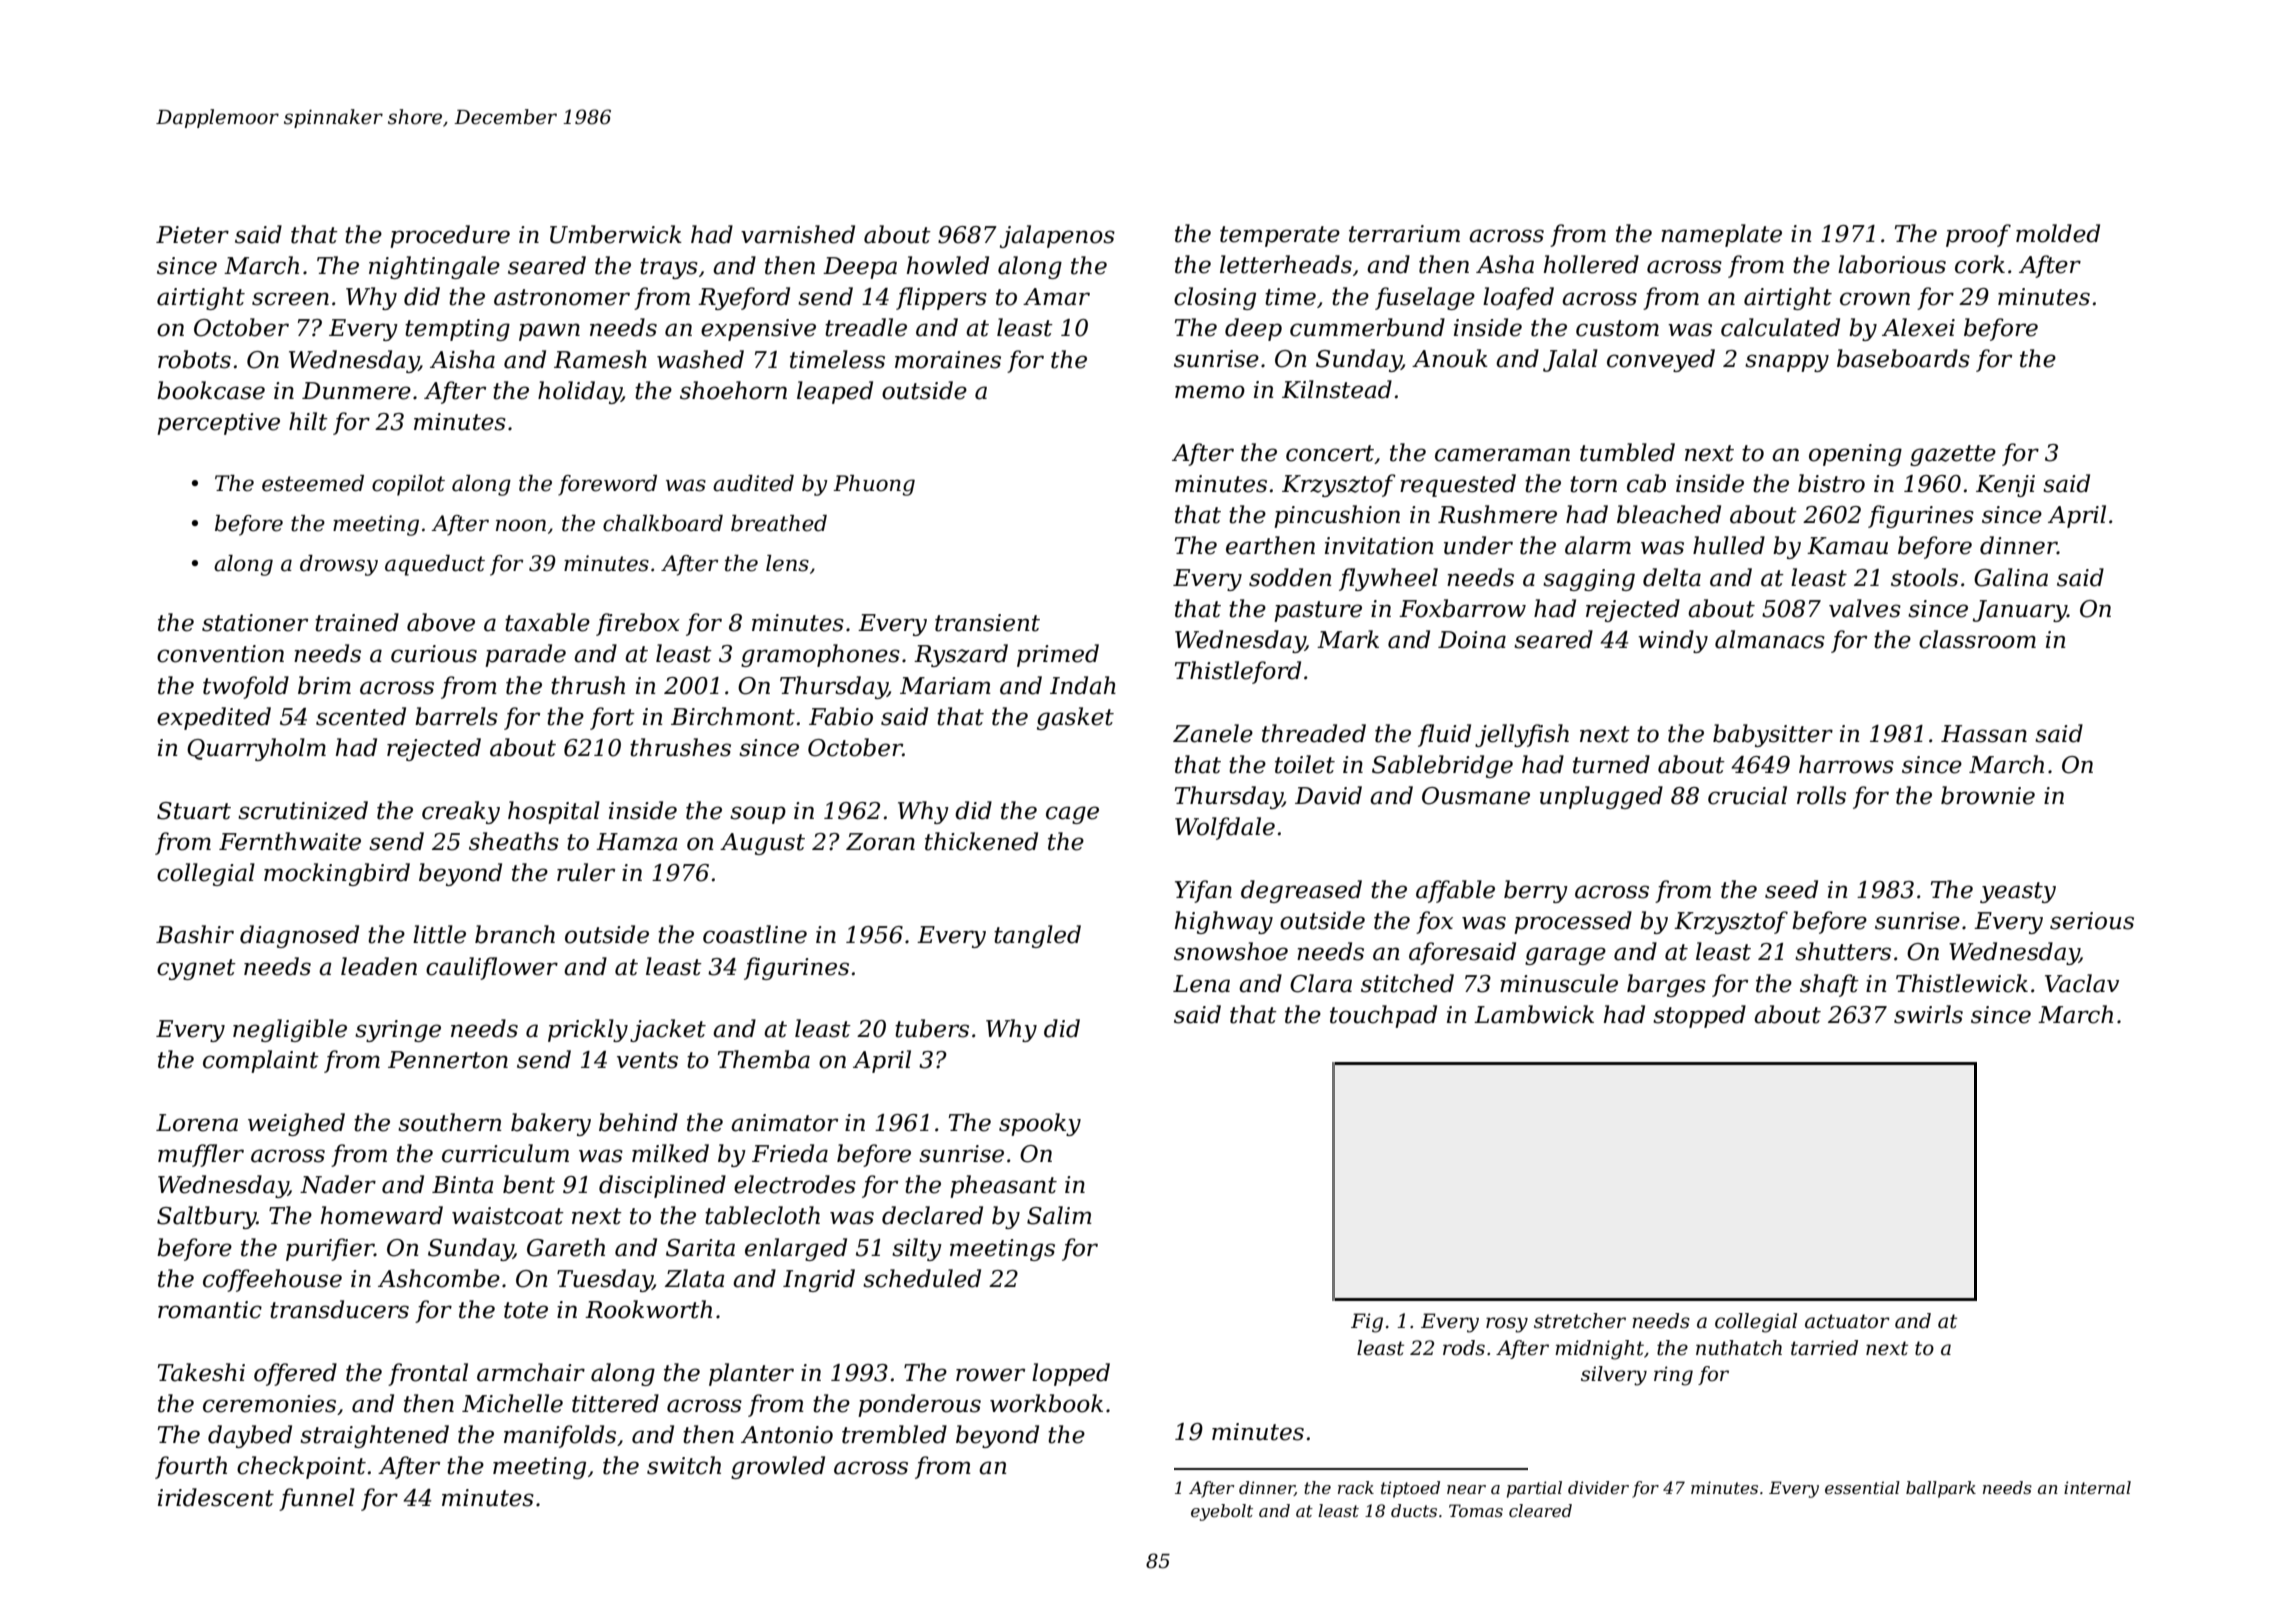  What do you see at coordinates (1953, 455) in the screenshot?
I see `gazette` at bounding box center [1953, 455].
